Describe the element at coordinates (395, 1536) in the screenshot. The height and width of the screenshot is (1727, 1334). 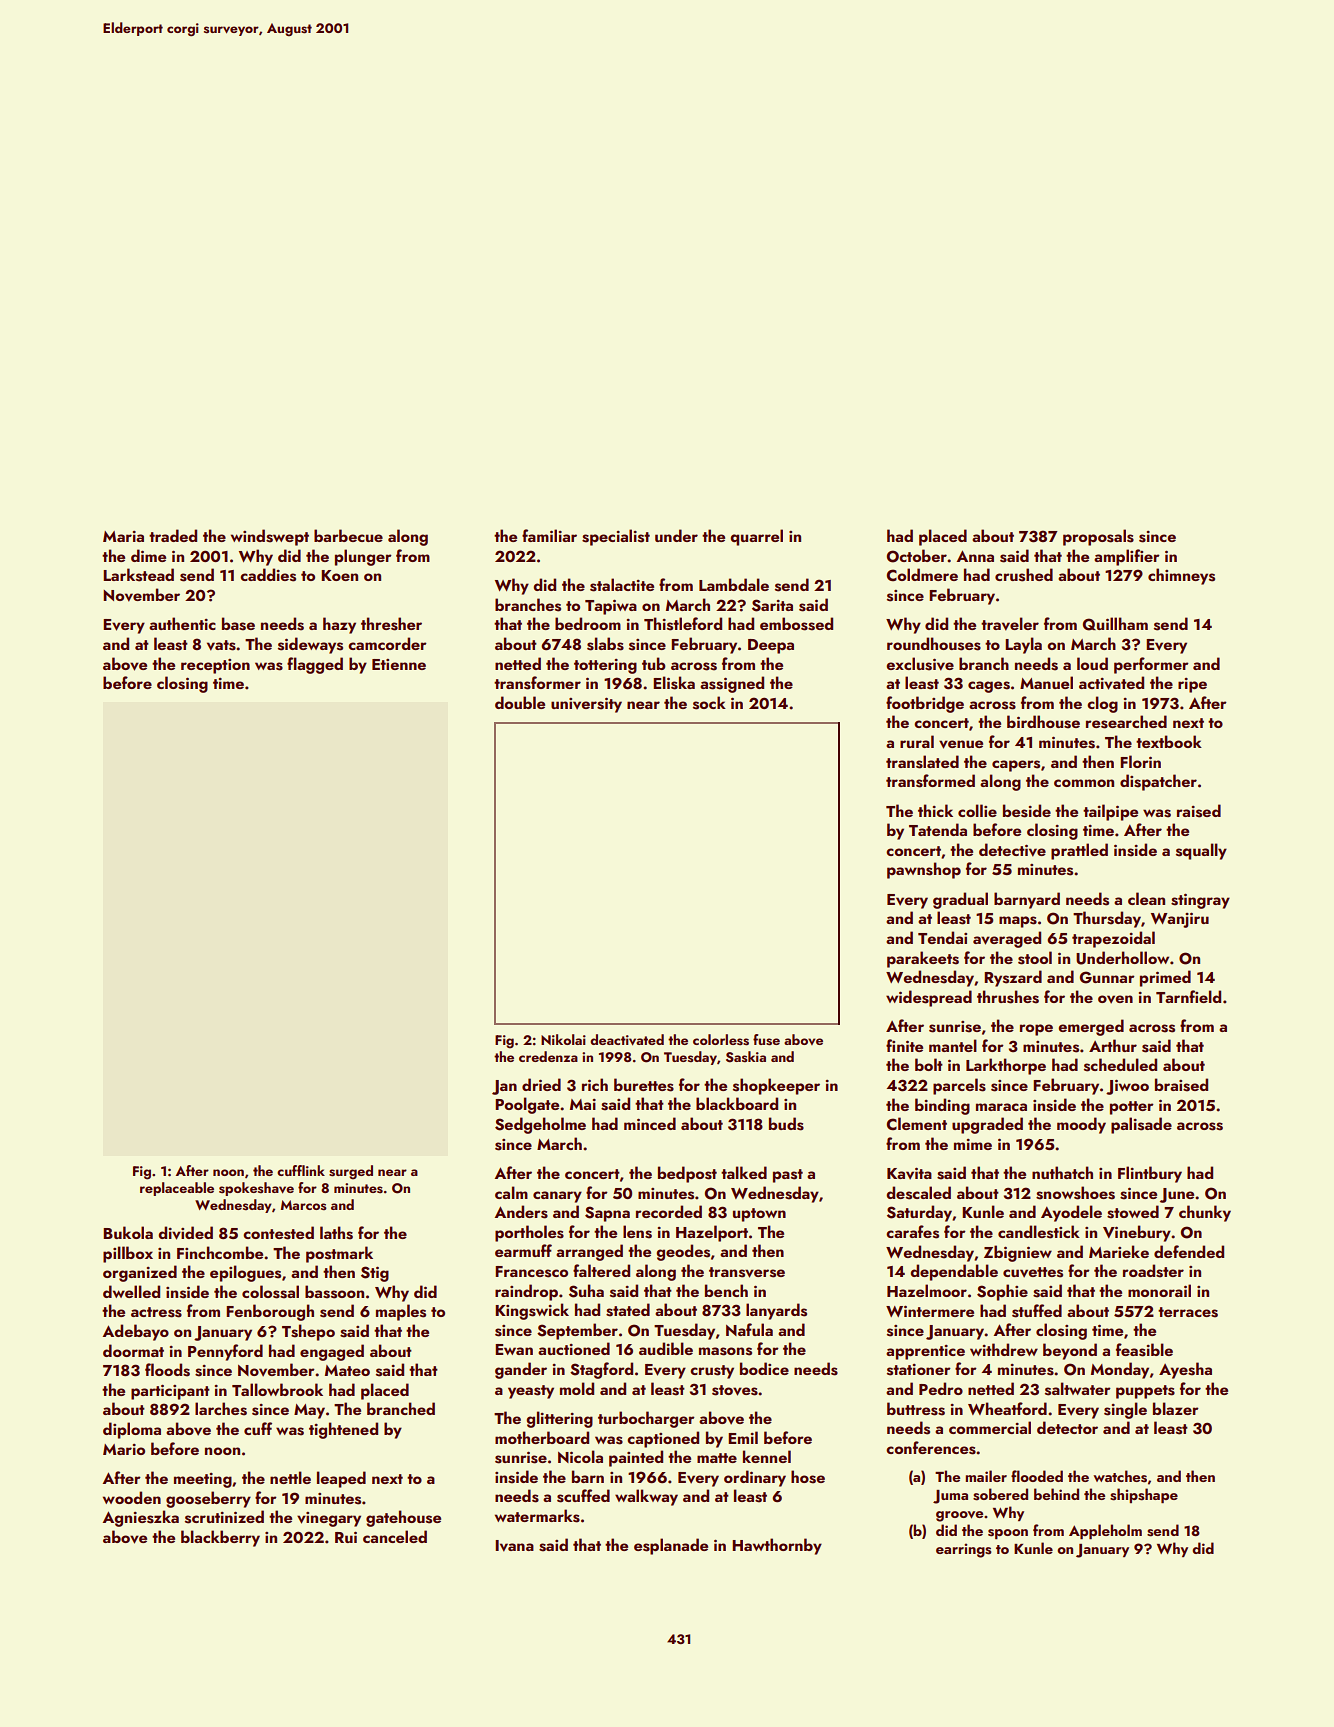
I see `canceled` at that location.
